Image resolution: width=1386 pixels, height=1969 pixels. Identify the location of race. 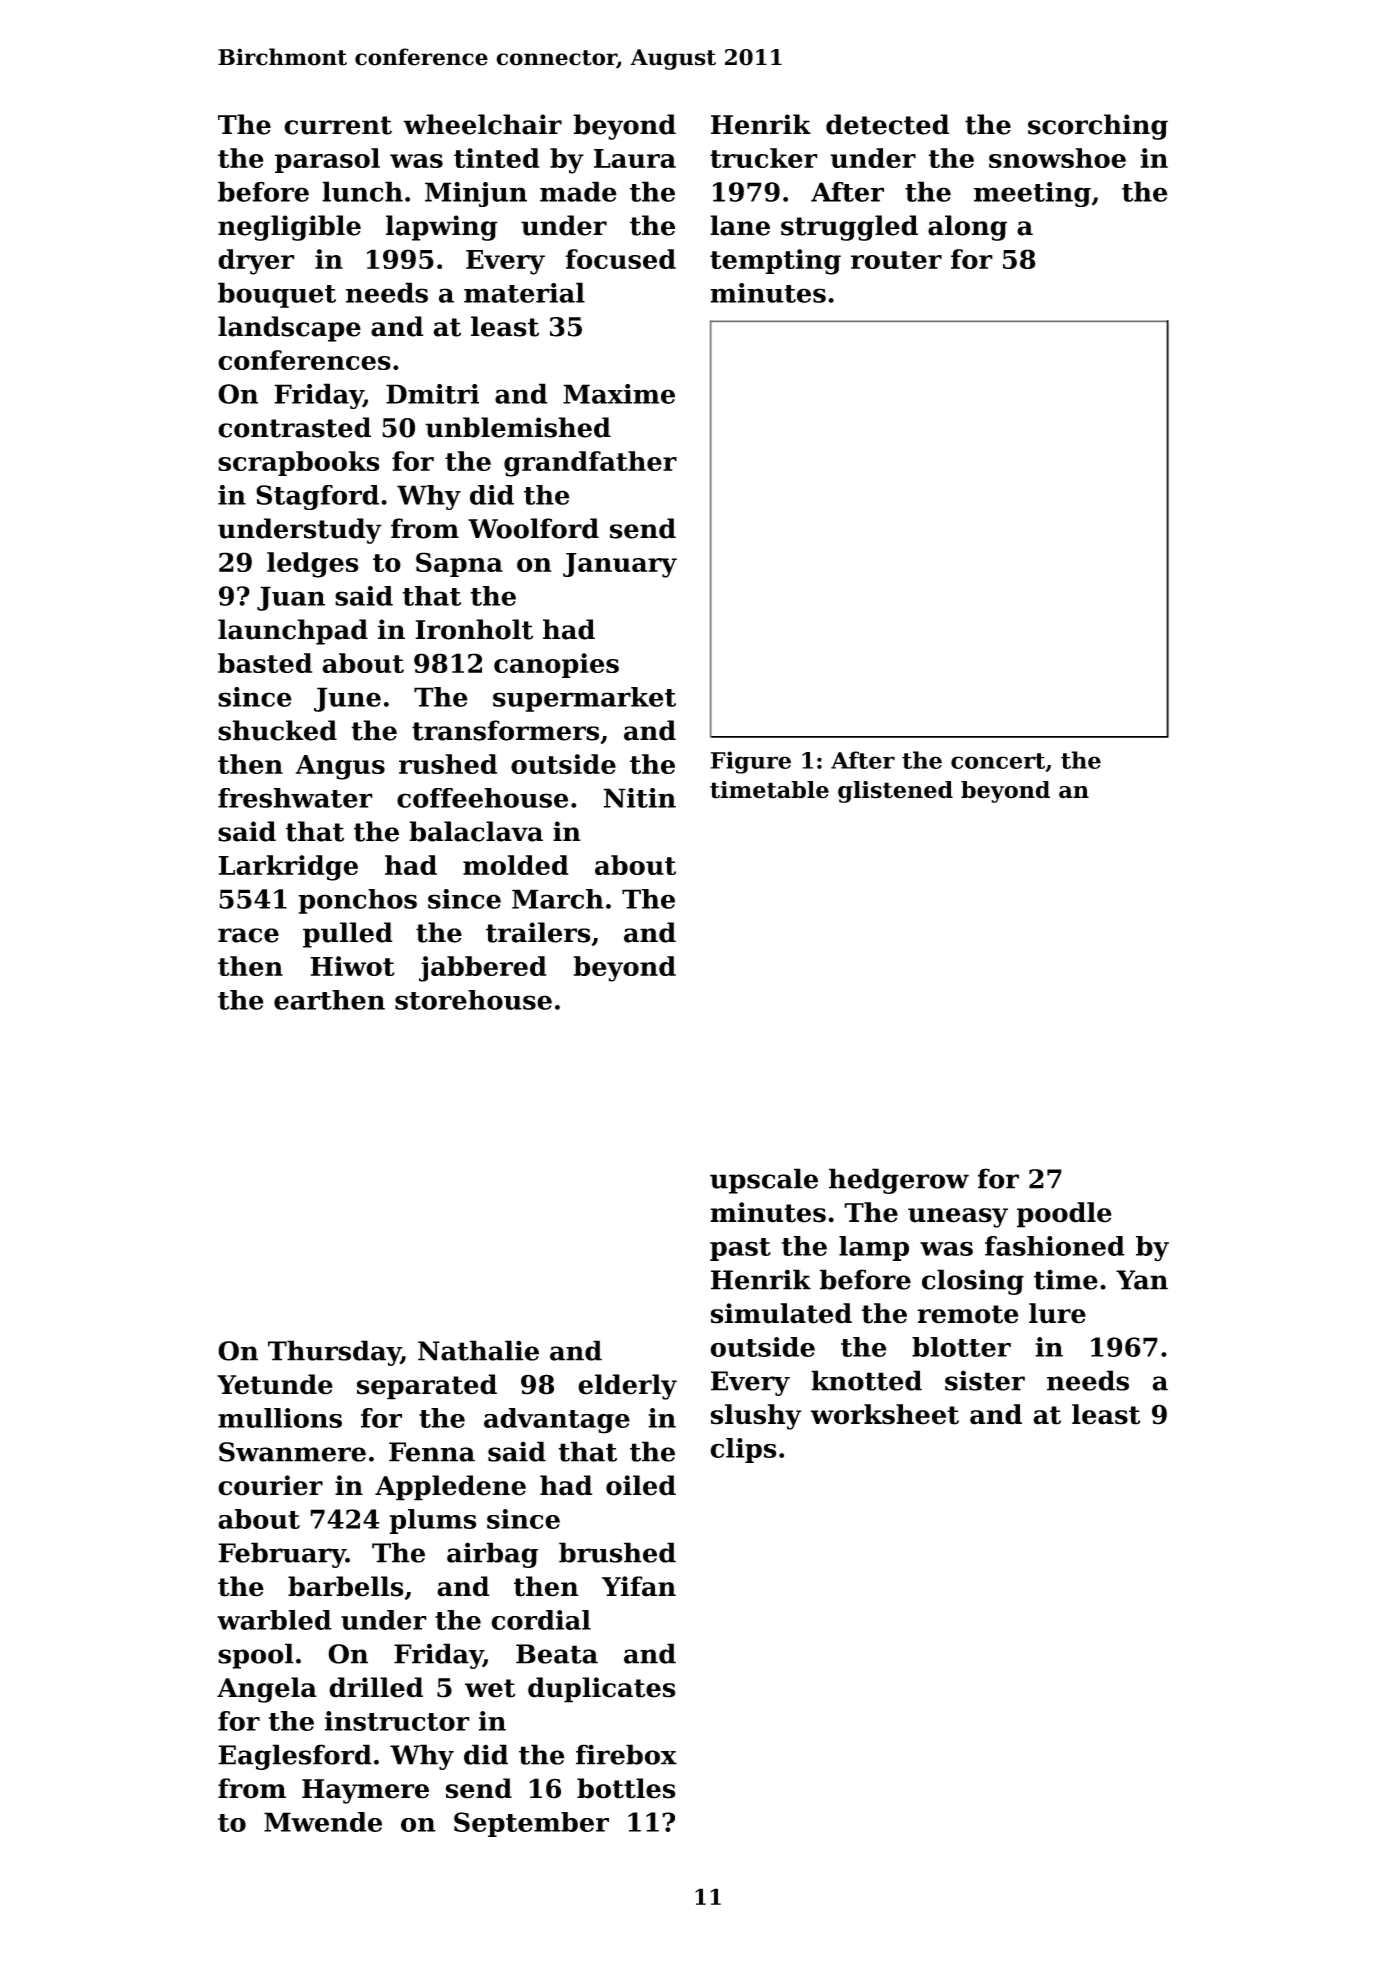
(248, 935).
